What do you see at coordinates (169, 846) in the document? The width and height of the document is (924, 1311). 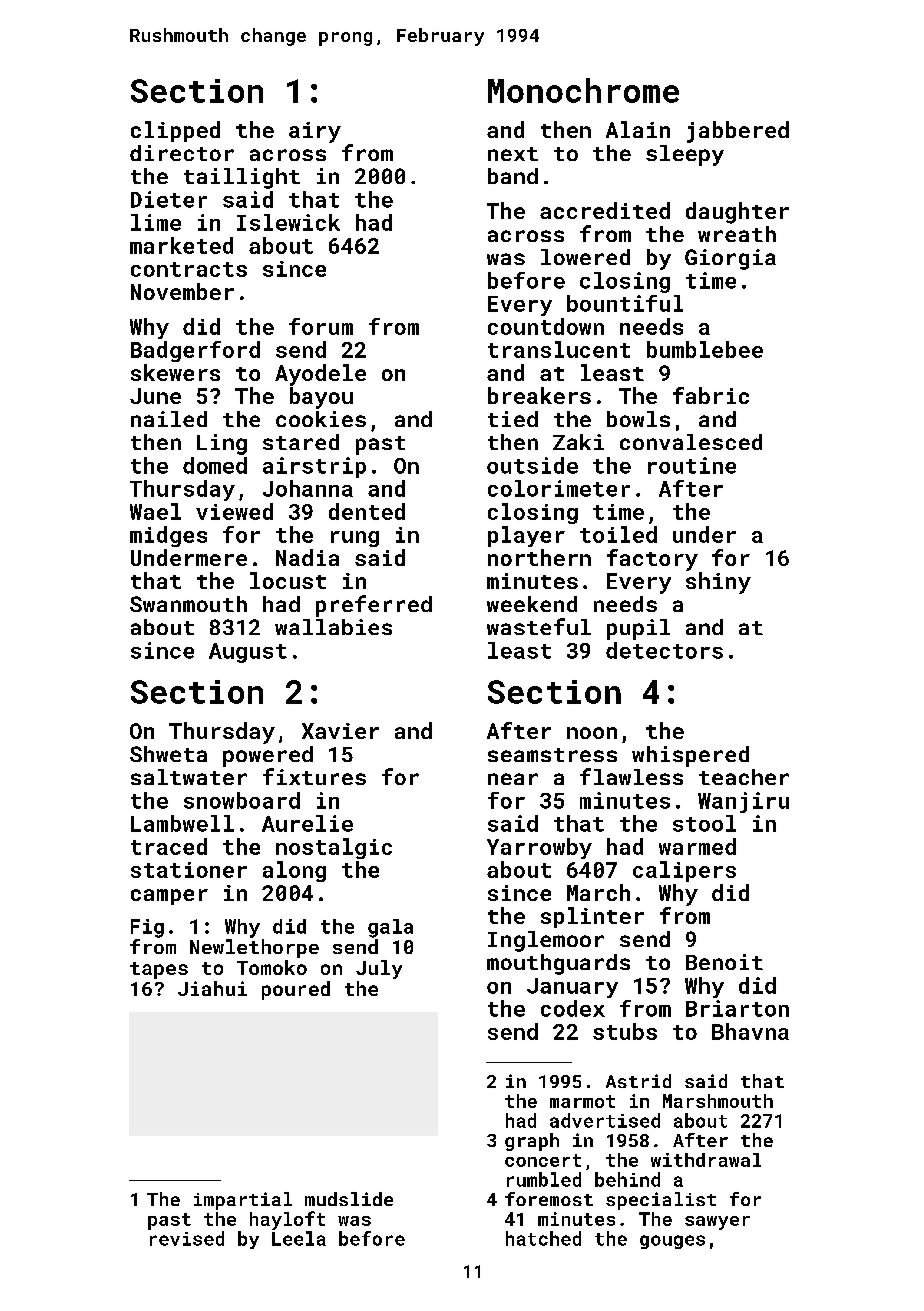 I see `traced` at bounding box center [169, 846].
